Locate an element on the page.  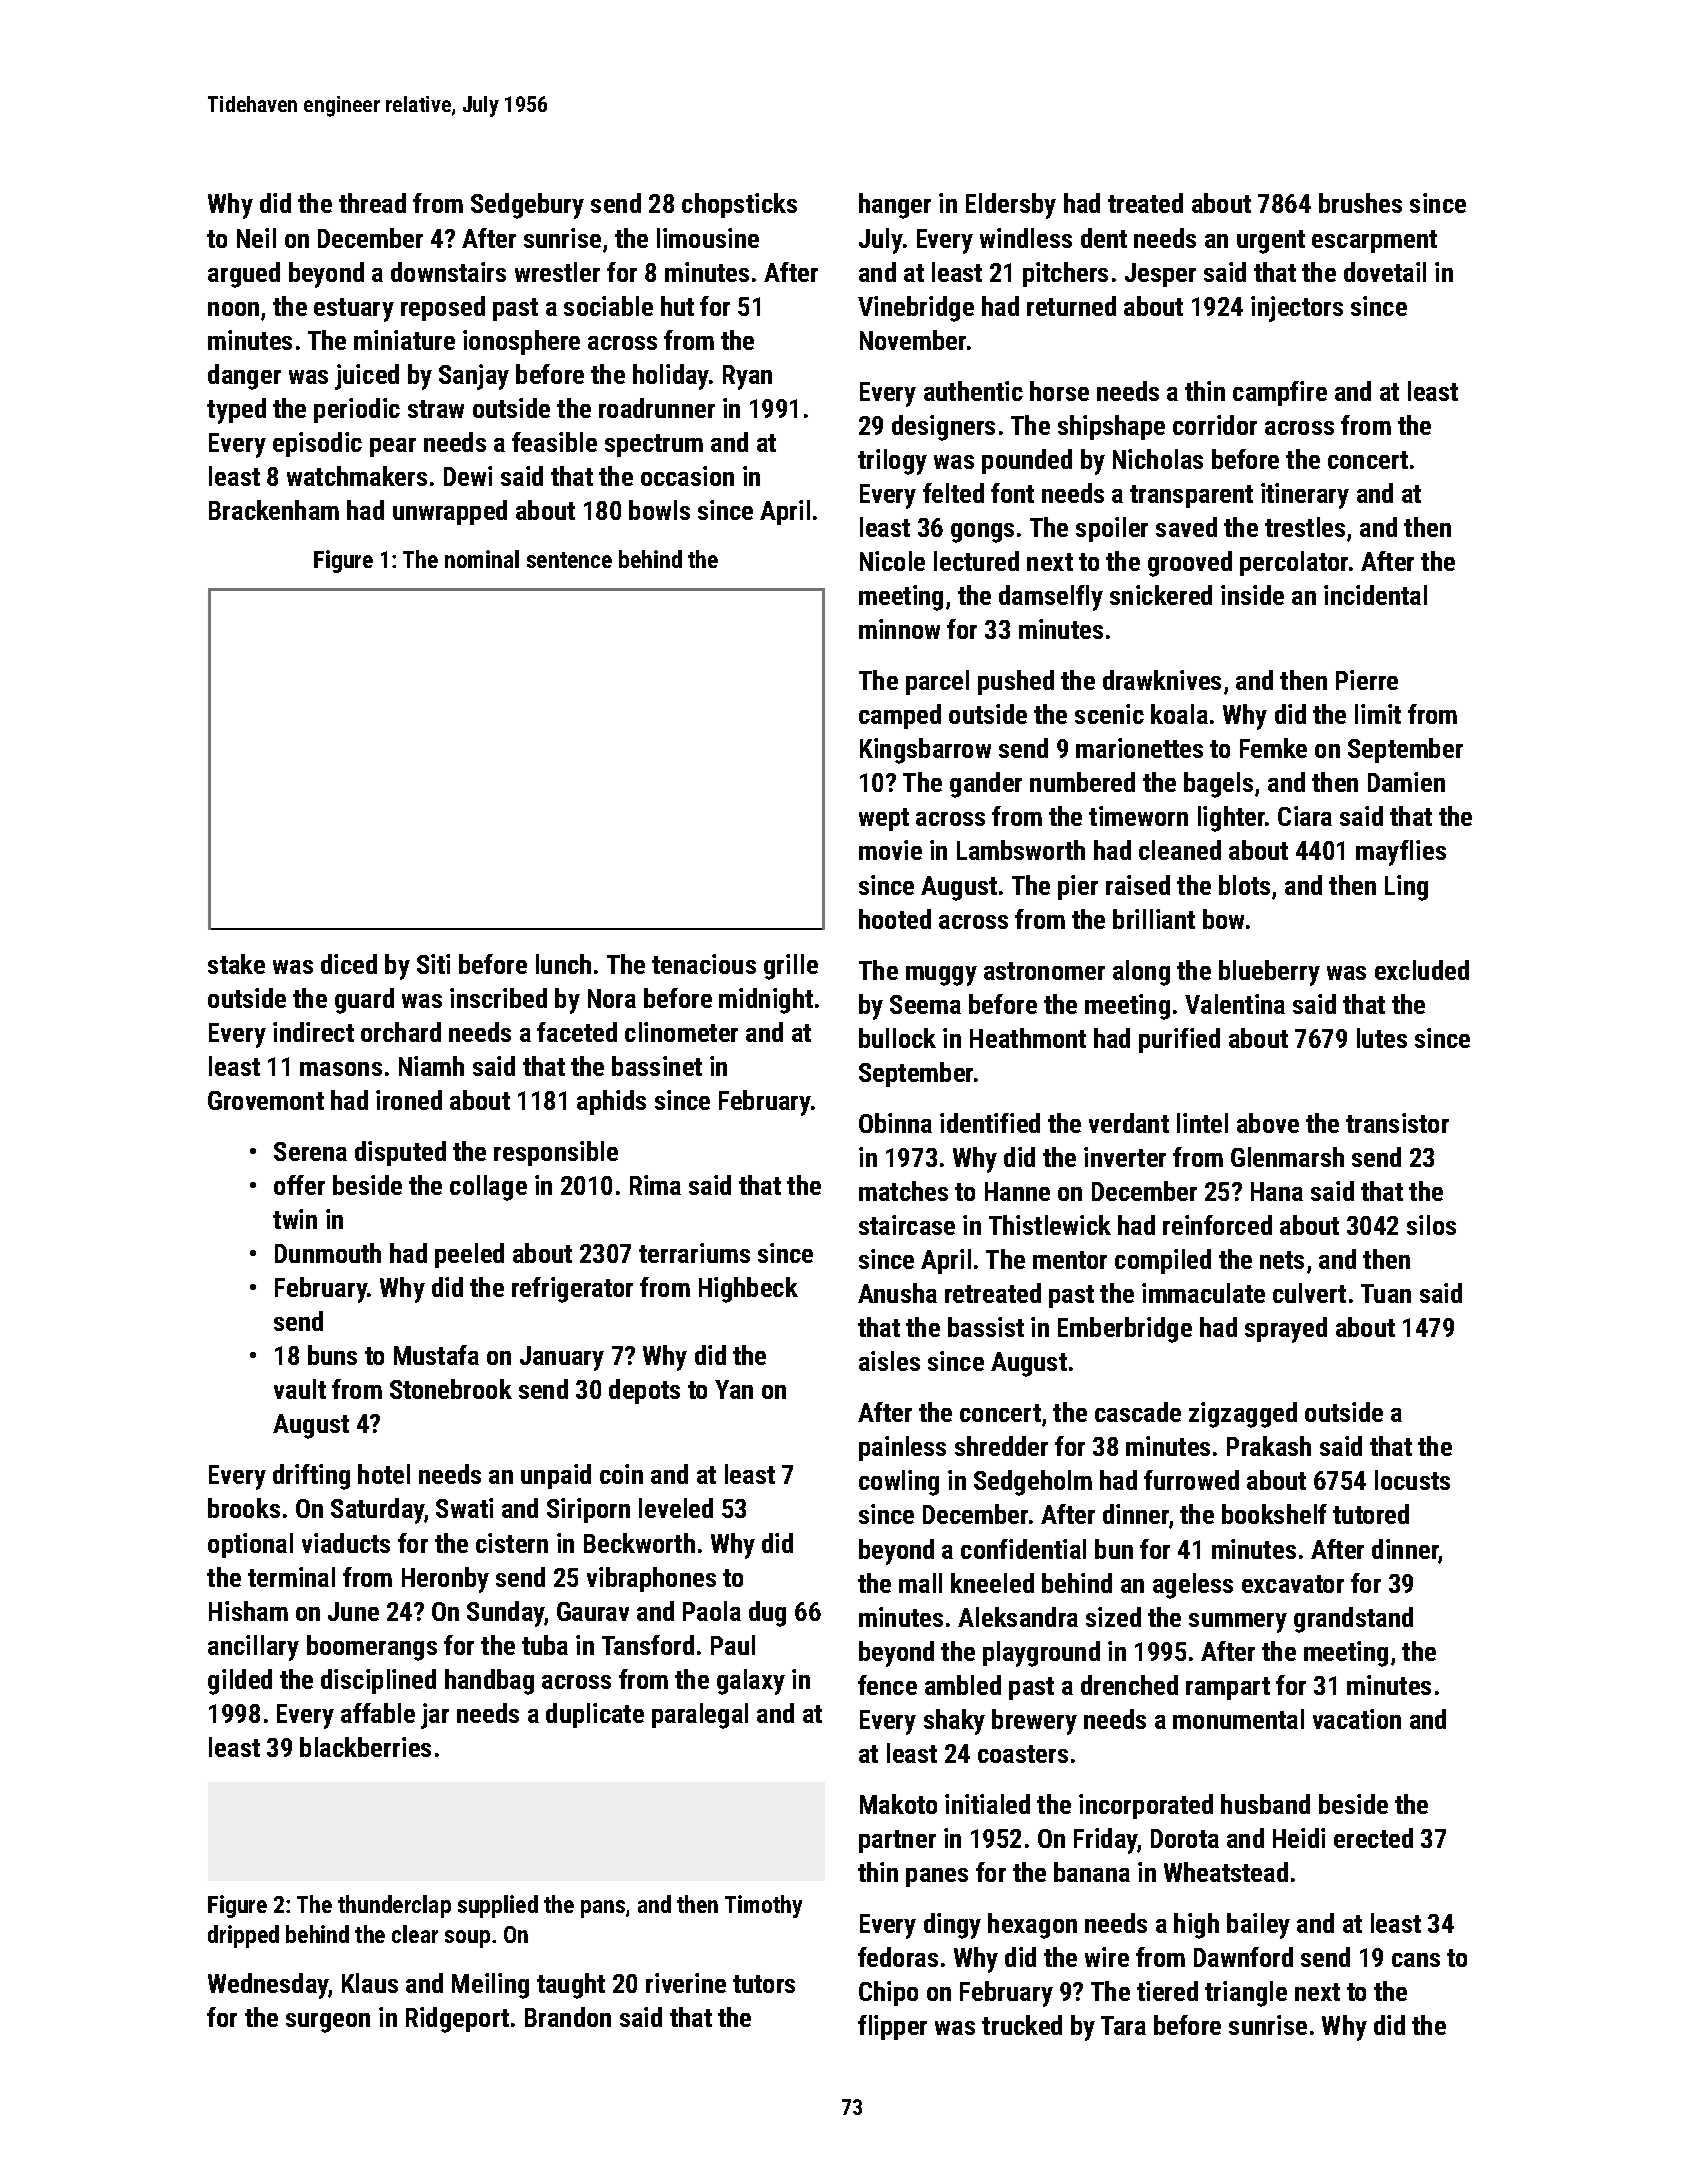
Obinna is located at coordinates (895, 1123).
